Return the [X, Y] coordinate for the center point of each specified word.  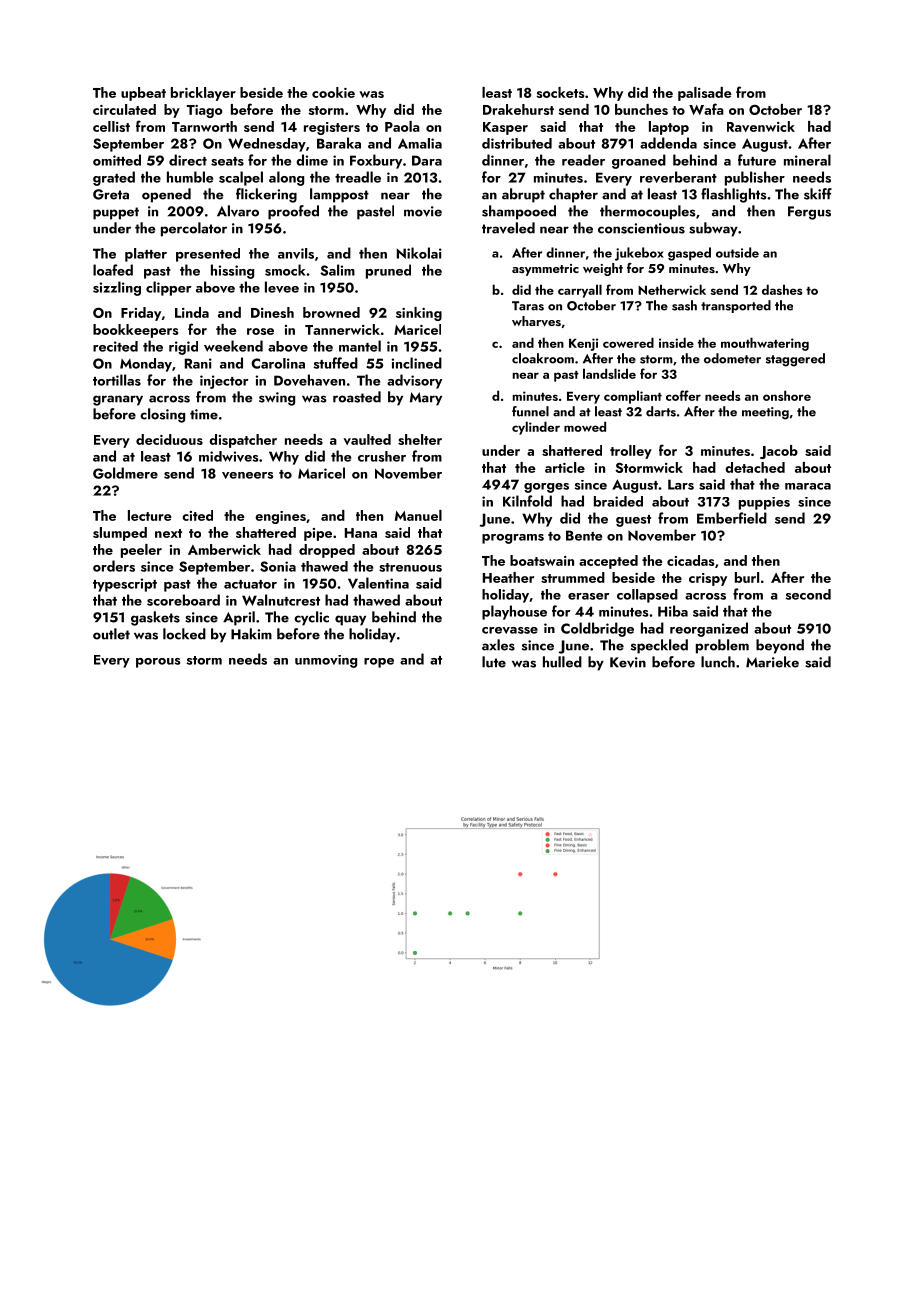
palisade [705, 94]
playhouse [514, 612]
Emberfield [732, 518]
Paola [402, 126]
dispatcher [243, 441]
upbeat [143, 94]
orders [114, 566]
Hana [361, 533]
